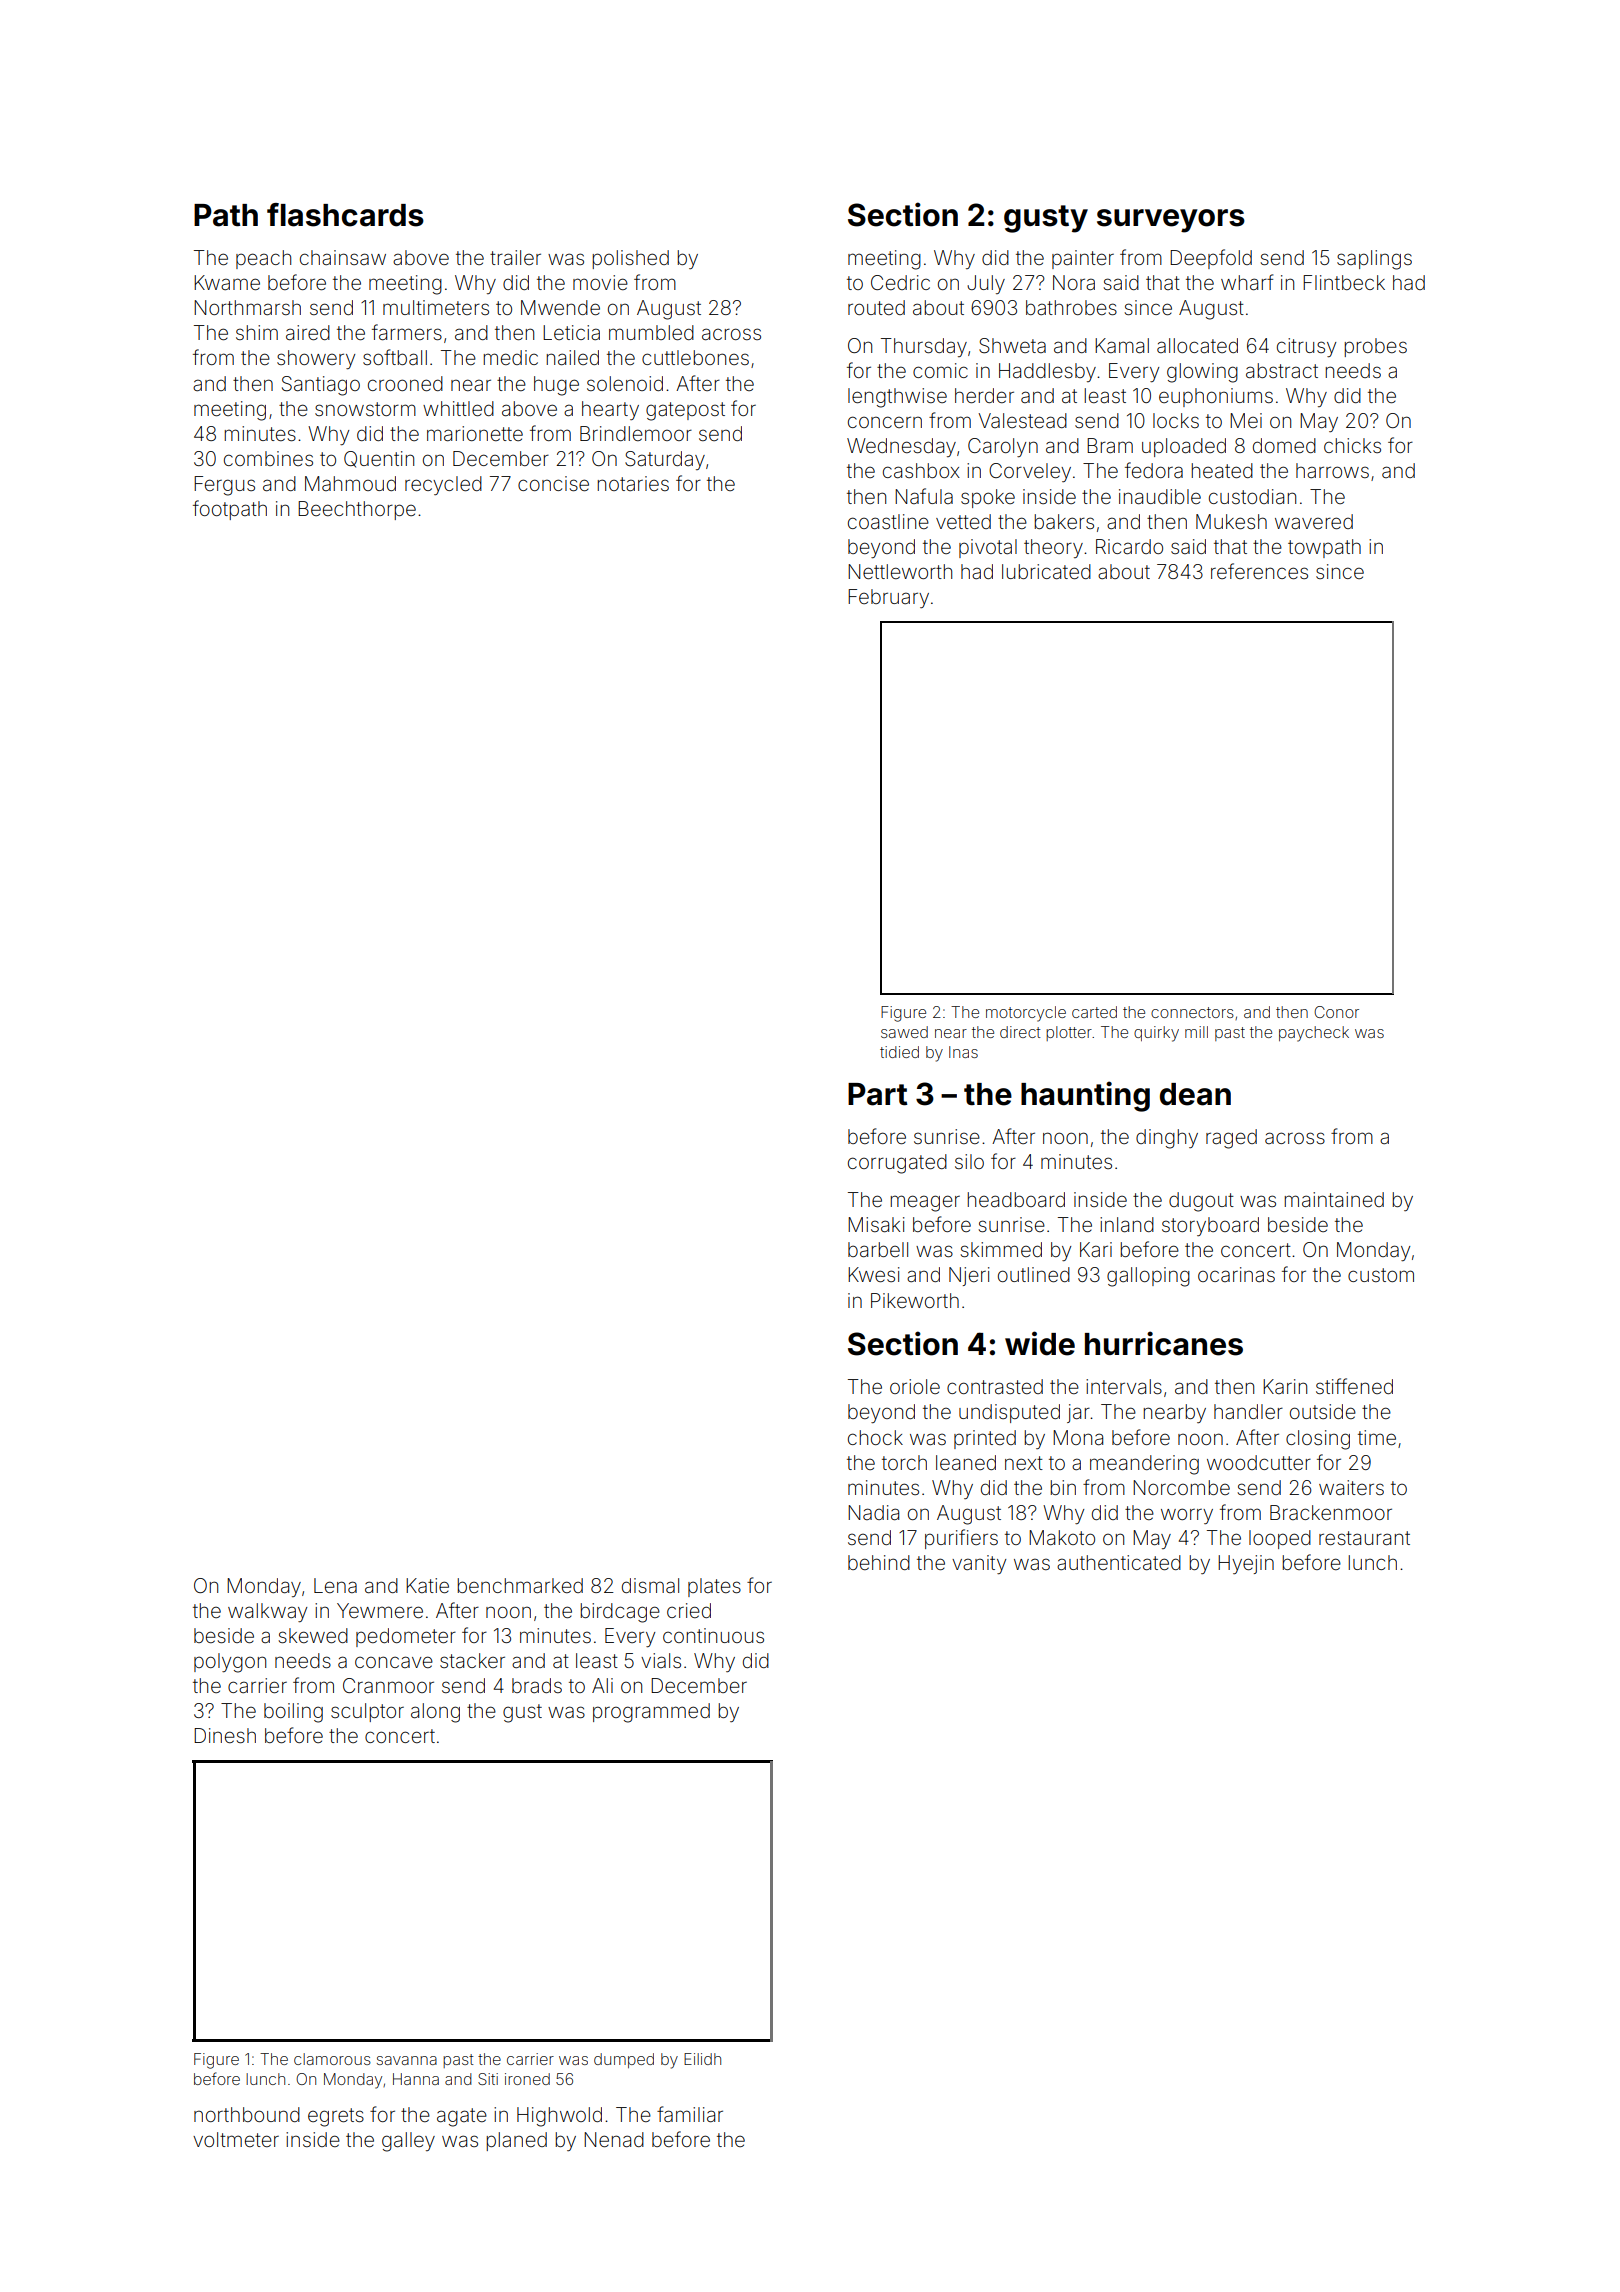  Describe the element at coordinates (904, 1032) in the screenshot. I see `sawed` at that location.
